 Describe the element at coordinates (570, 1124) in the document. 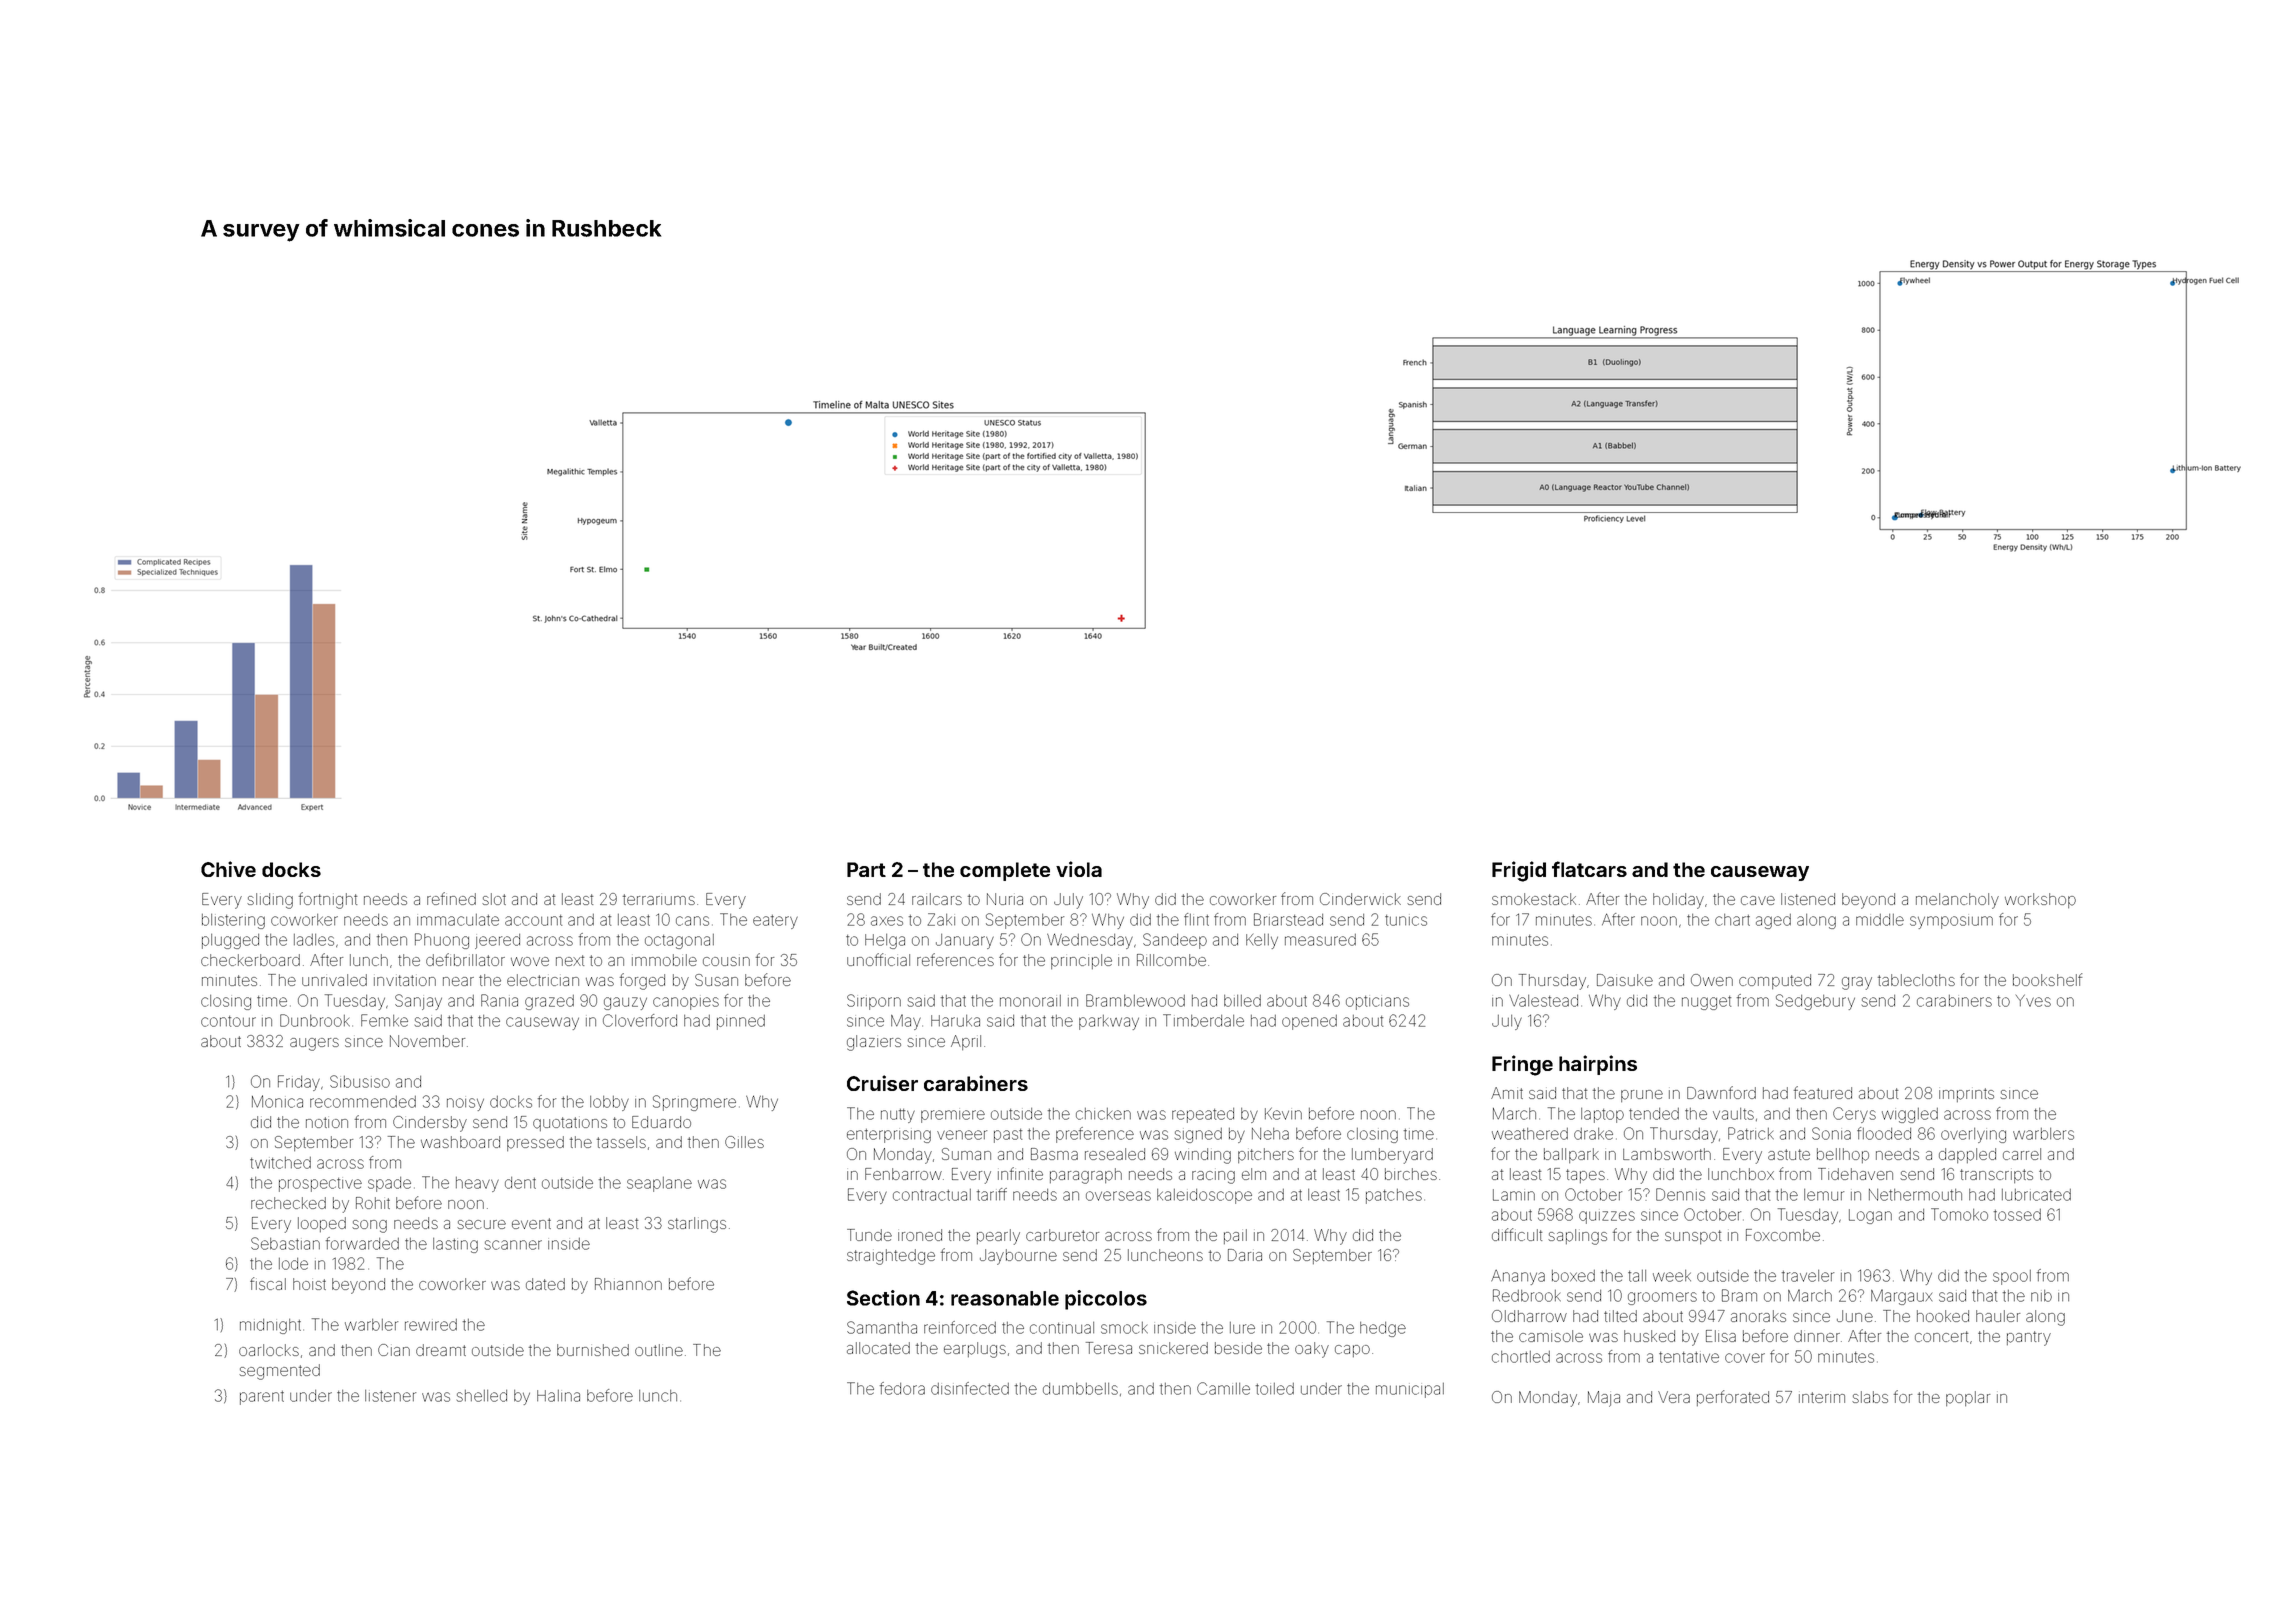

I see `quotations` at that location.
